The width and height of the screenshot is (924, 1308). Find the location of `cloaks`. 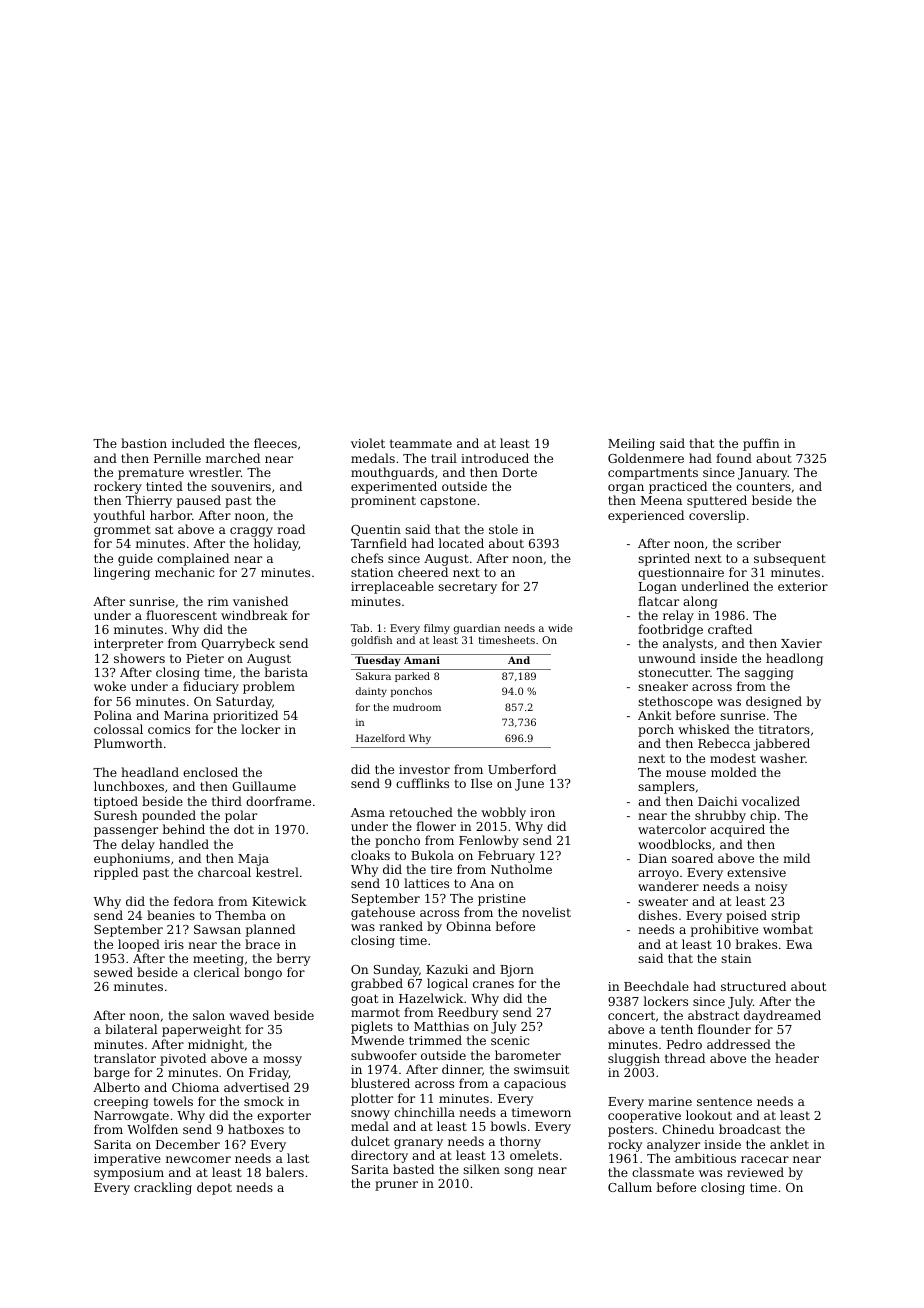

cloaks is located at coordinates (370, 855).
